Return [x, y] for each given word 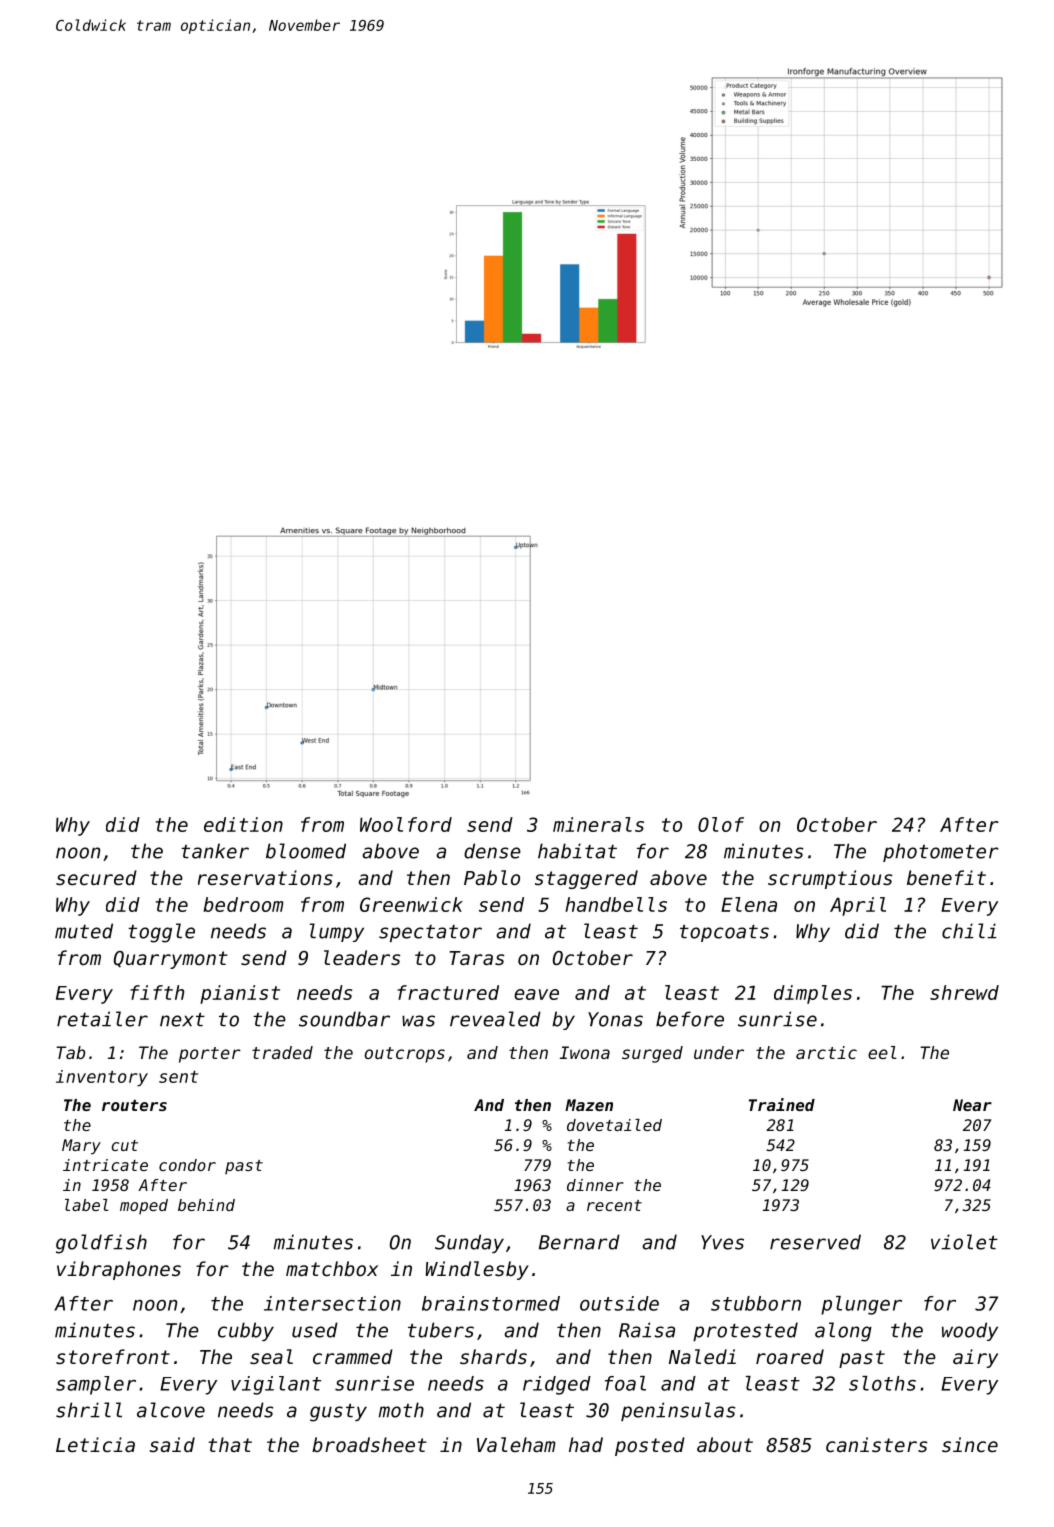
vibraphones [119, 1270]
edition [243, 824]
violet [964, 1242]
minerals [598, 824]
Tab [70, 1052]
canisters [876, 1444]
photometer [941, 852]
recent [614, 1205]
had [586, 1444]
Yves [722, 1242]
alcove [171, 1410]
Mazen [589, 1105]
